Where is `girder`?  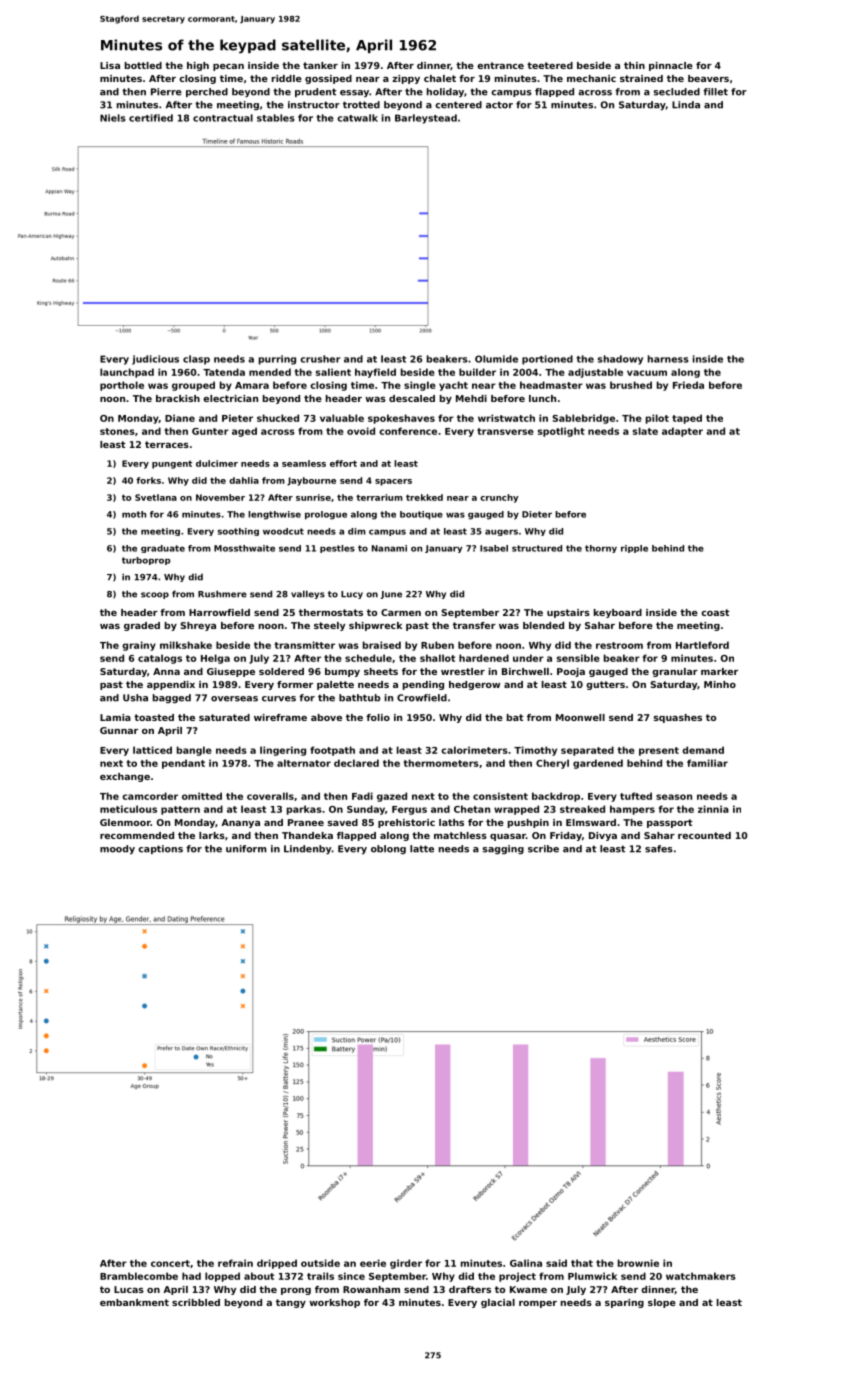
girder is located at coordinates (406, 1264).
